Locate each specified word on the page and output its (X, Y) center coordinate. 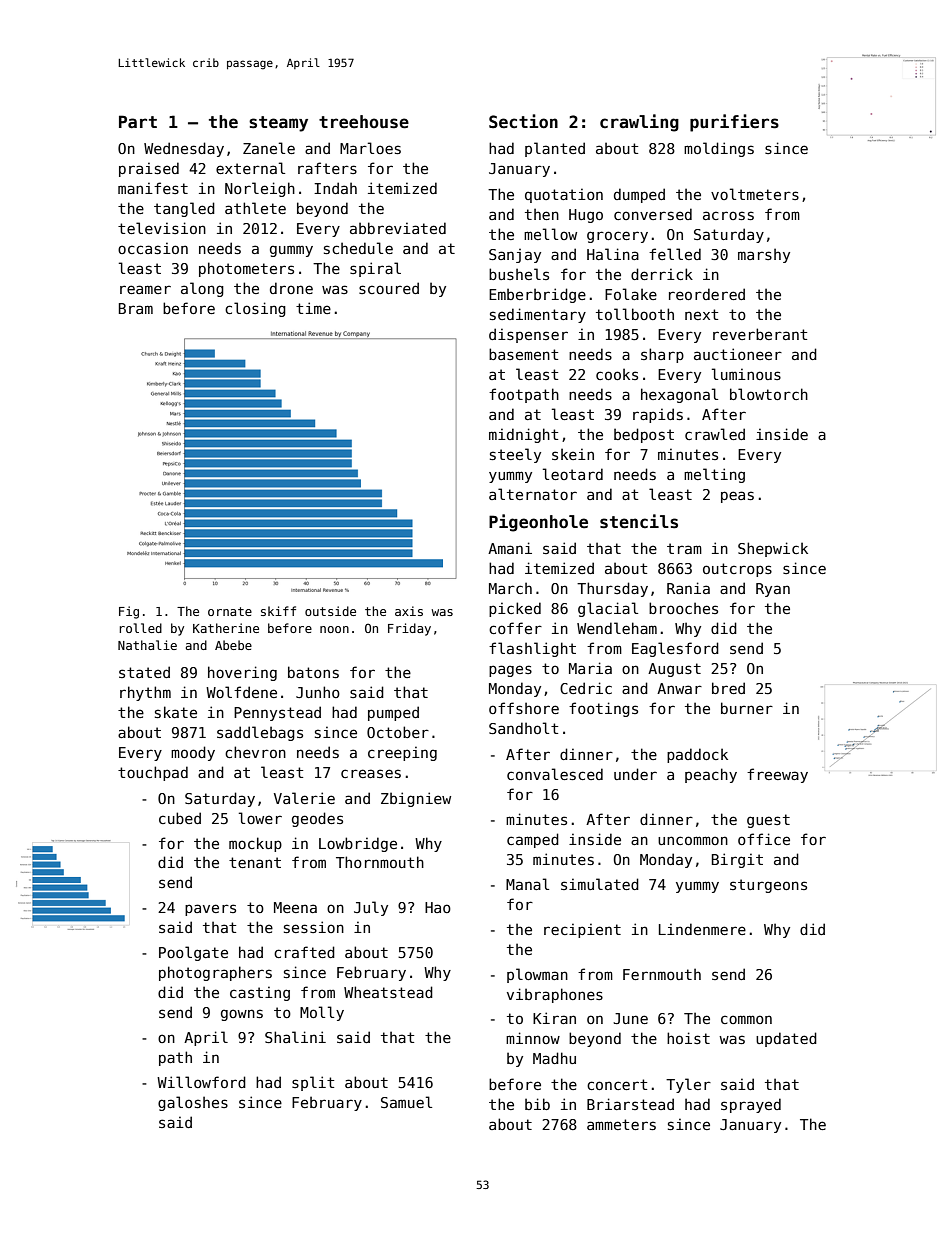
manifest (153, 188)
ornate (230, 611)
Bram (136, 308)
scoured (389, 288)
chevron (255, 752)
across (728, 215)
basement (523, 354)
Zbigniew (416, 799)
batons (313, 672)
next (701, 314)
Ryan (773, 590)
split (313, 1083)
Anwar (679, 688)
